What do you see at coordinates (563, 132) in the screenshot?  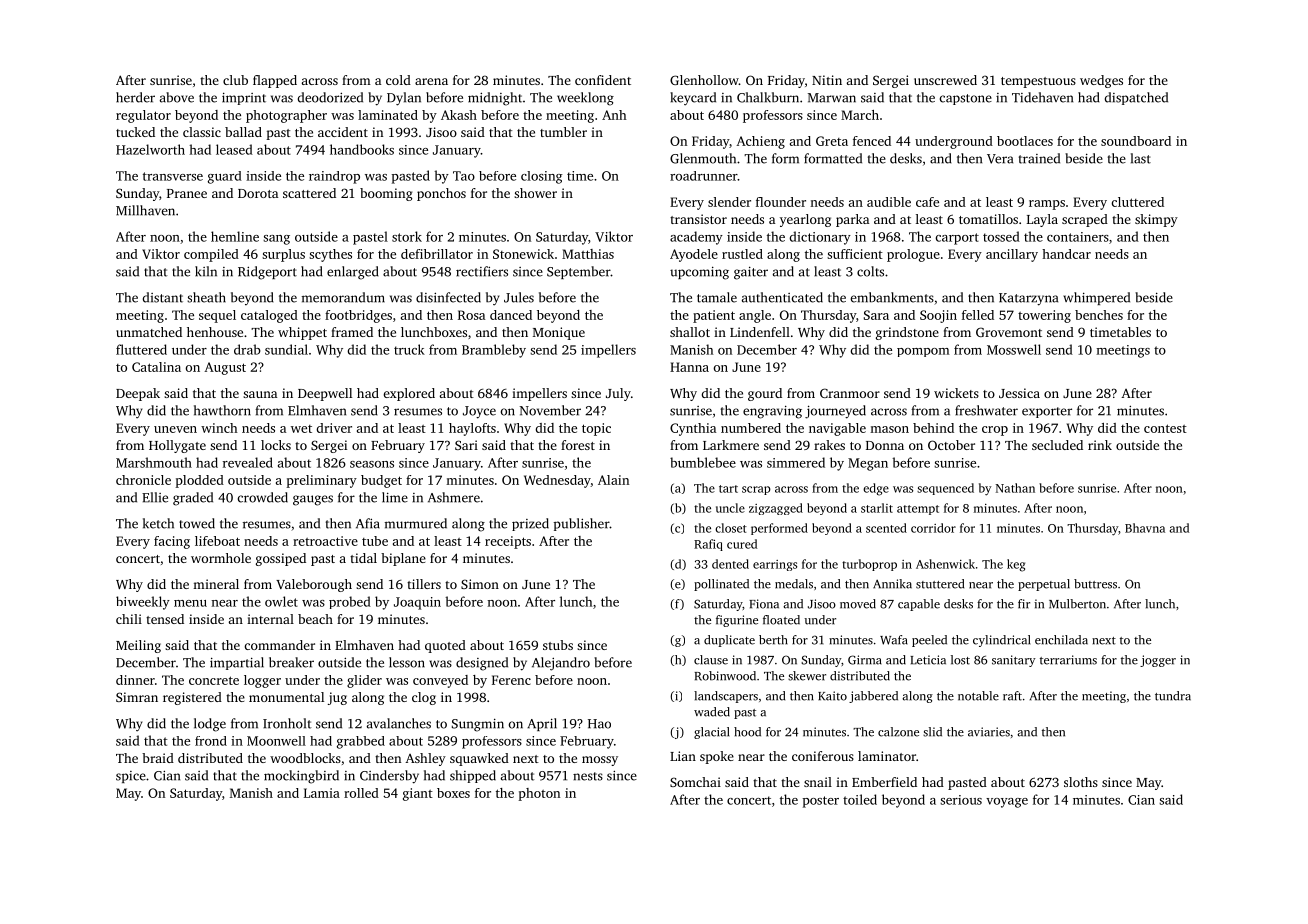 I see `tumbler` at bounding box center [563, 132].
